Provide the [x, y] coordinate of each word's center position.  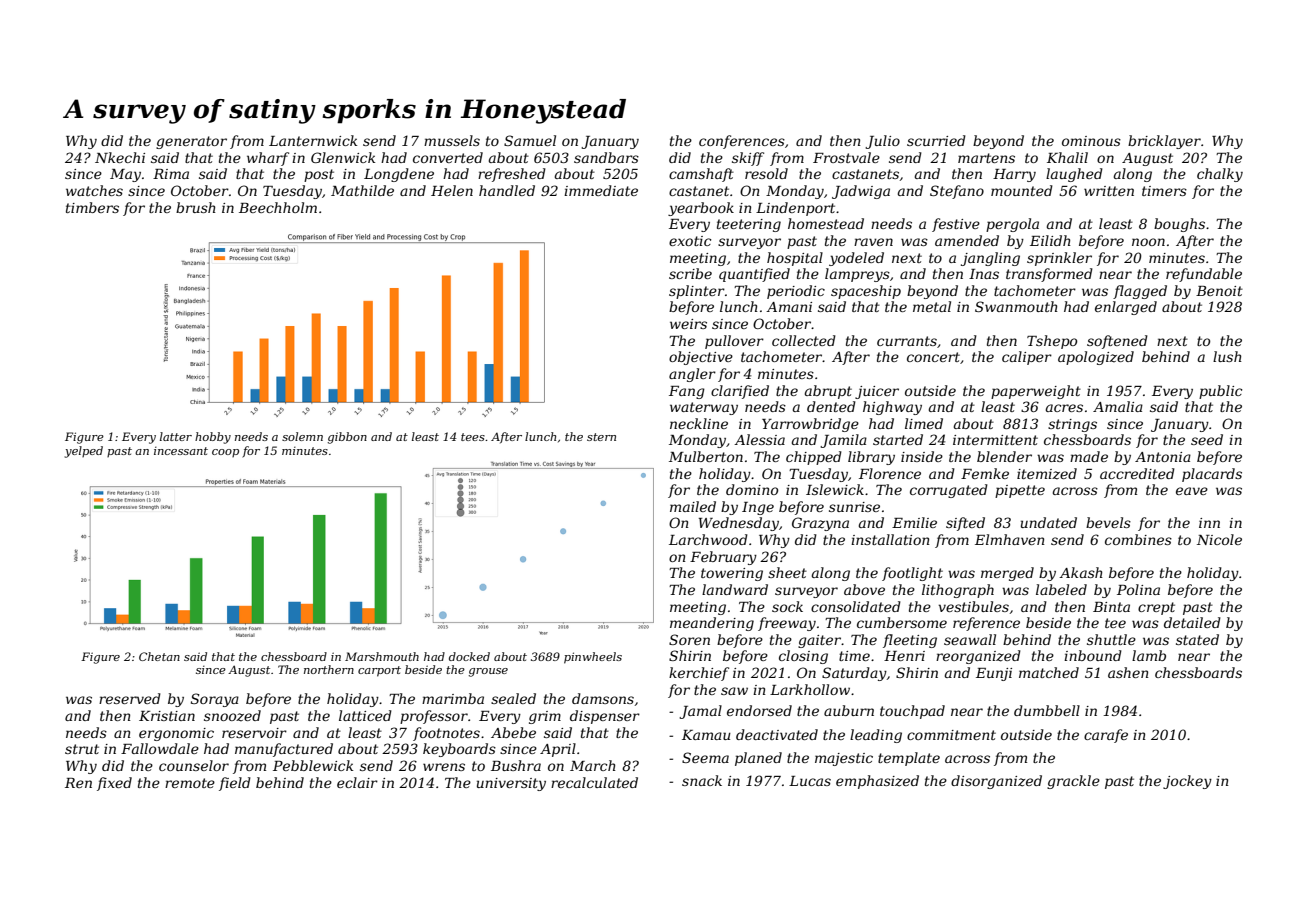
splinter [697, 292]
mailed [693, 506]
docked [469, 656]
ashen [1128, 672]
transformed [1049, 275]
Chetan [159, 656]
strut [82, 749]
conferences [742, 142]
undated [1049, 522]
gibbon [347, 438]
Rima [171, 174]
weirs [688, 324]
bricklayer [1164, 142]
